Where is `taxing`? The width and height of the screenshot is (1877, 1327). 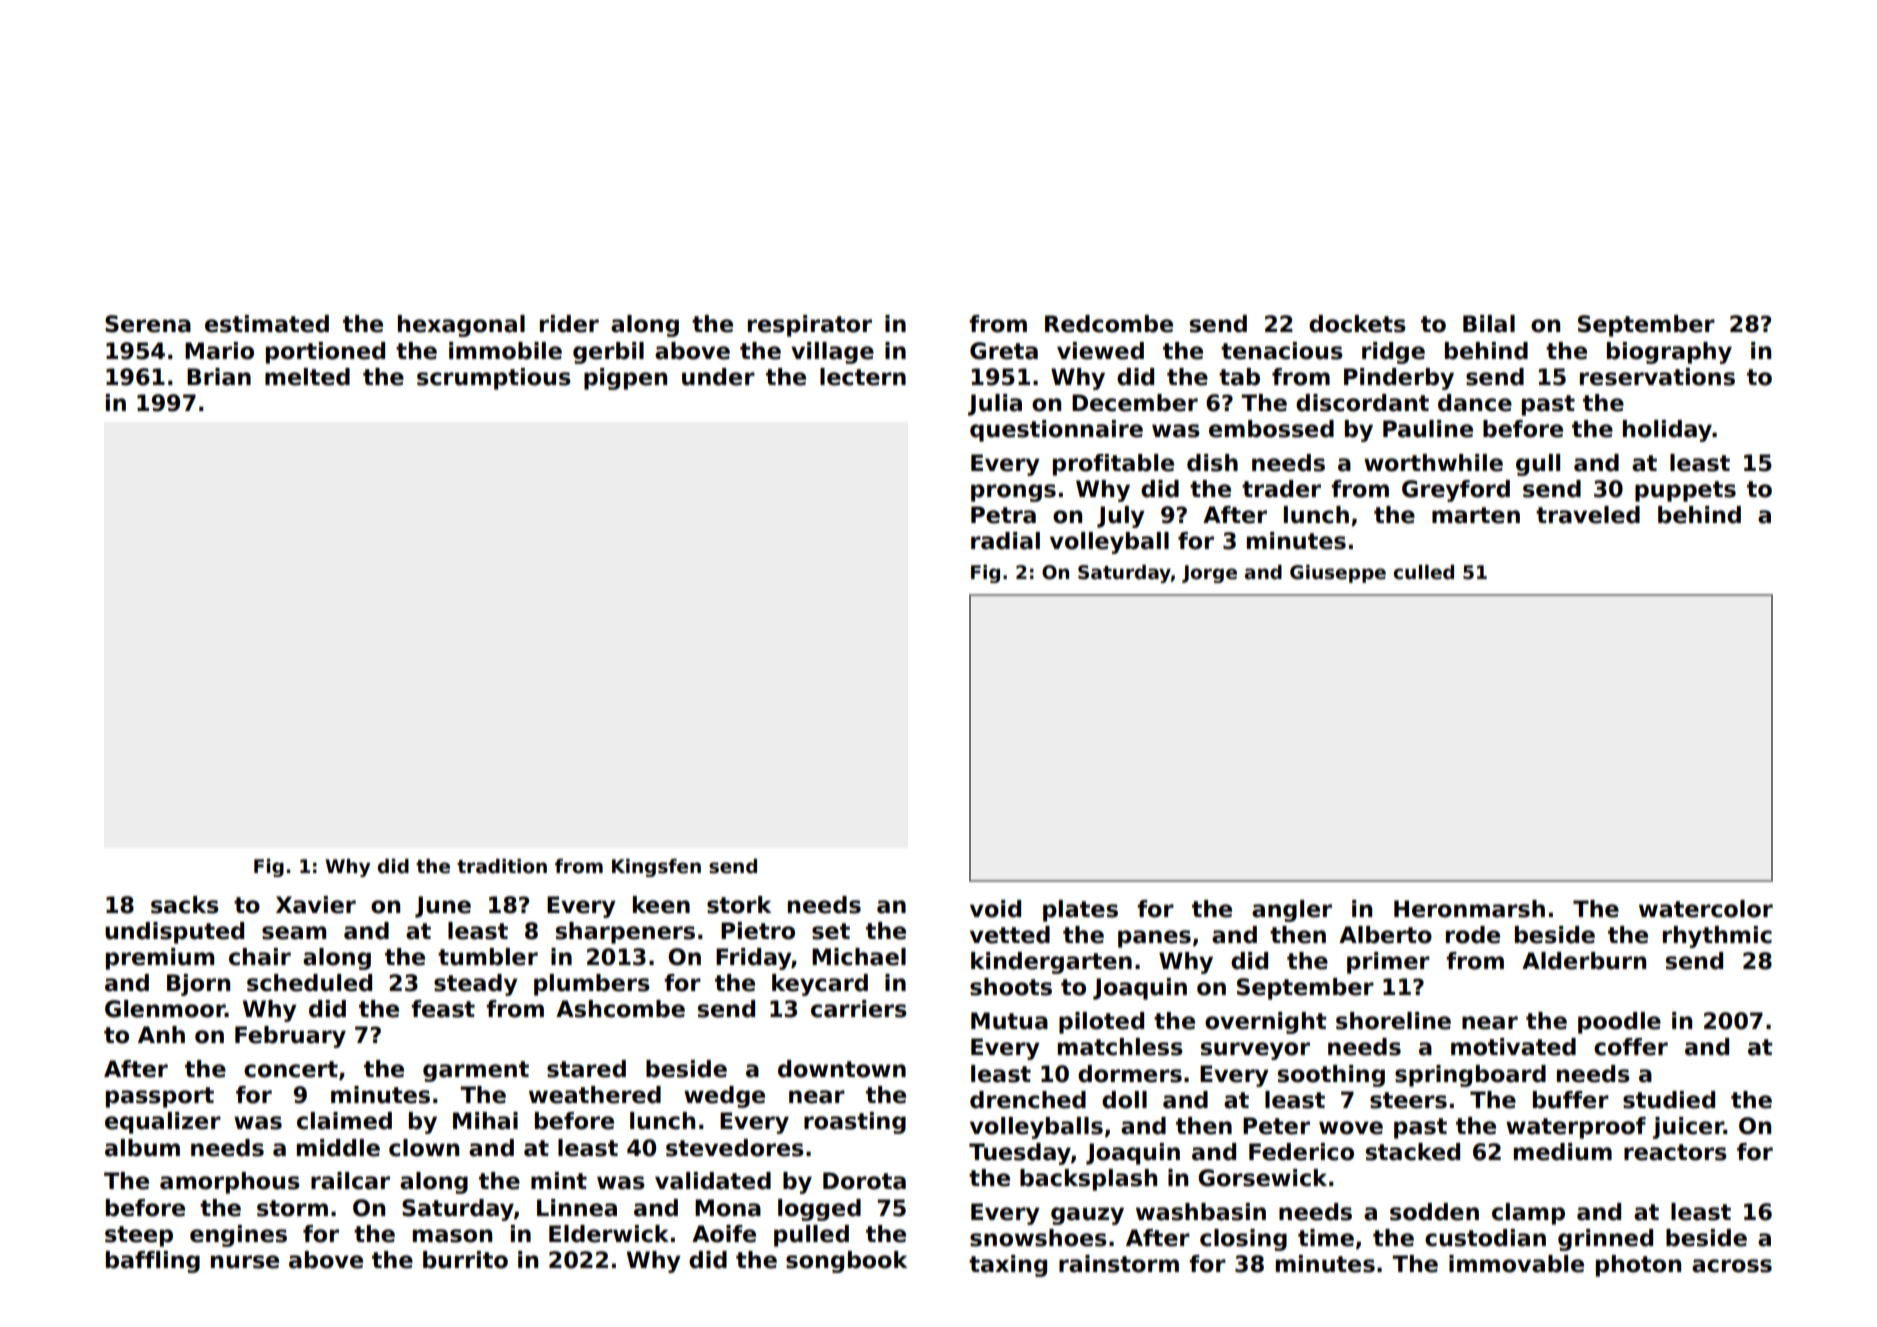 taxing is located at coordinates (1008, 1266).
